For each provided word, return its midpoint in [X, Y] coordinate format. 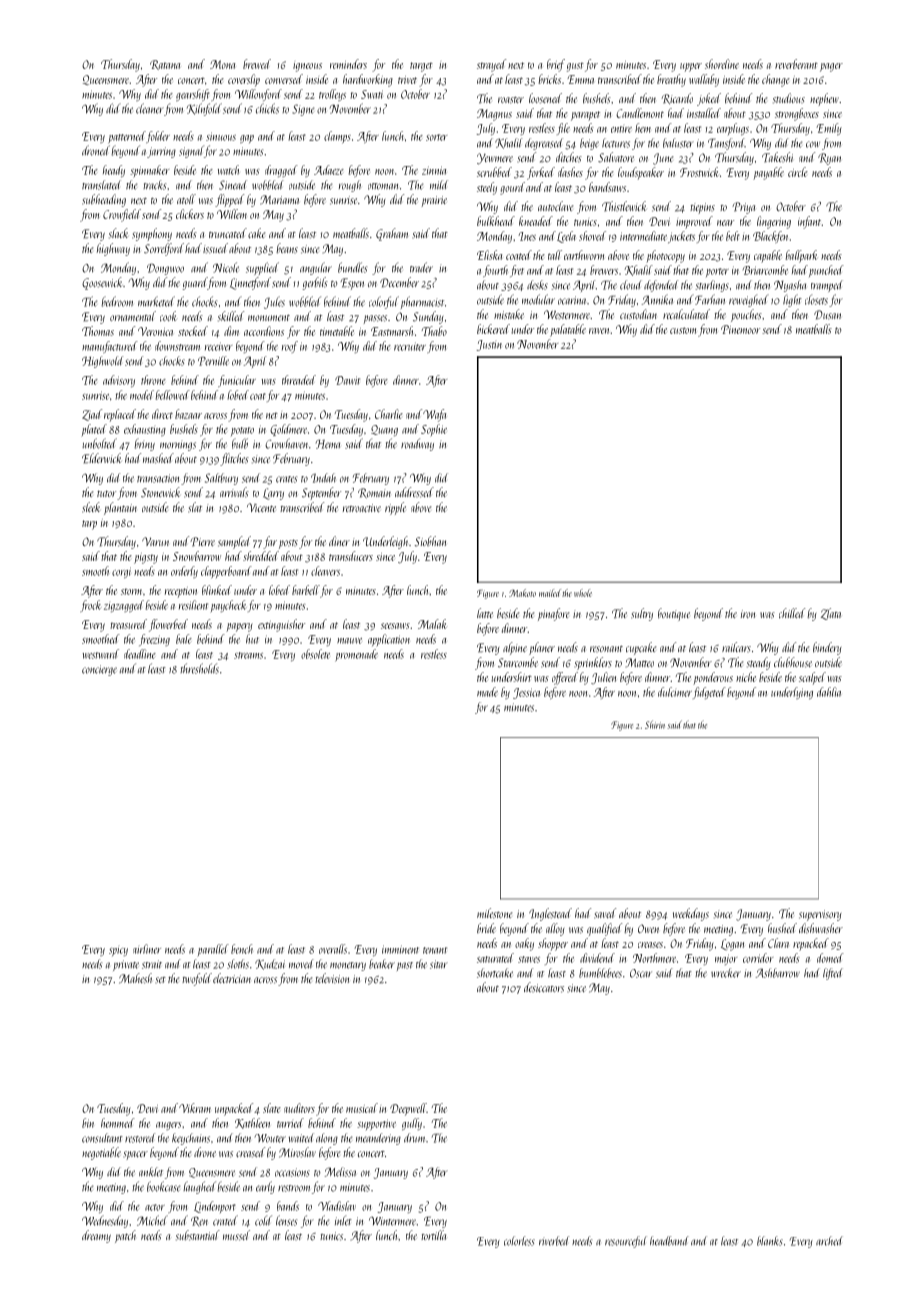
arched [829, 1241]
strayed [491, 65]
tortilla [433, 1235]
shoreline [722, 64]
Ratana [165, 65]
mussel [236, 1235]
